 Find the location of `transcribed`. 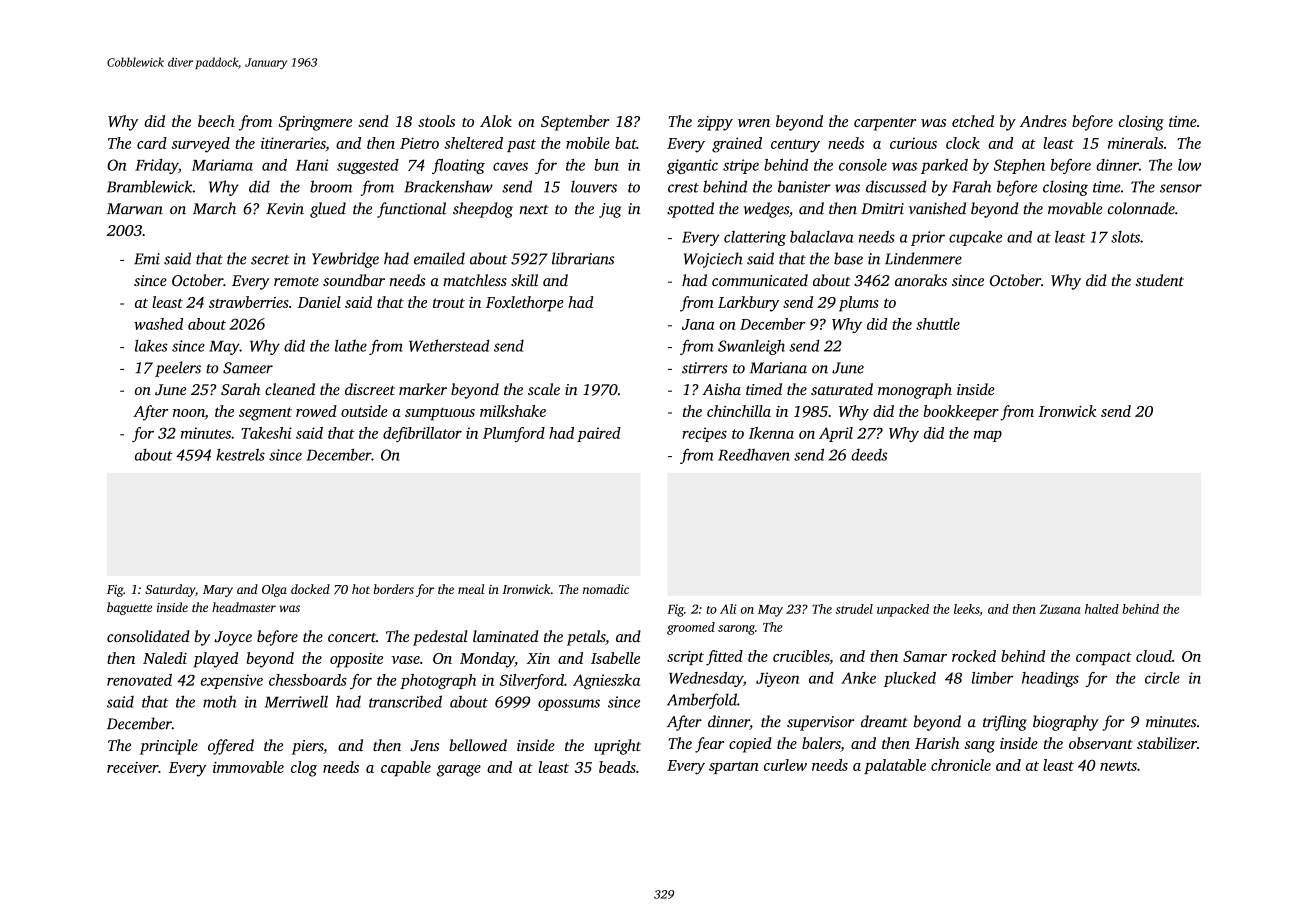

transcribed is located at coordinates (405, 701).
